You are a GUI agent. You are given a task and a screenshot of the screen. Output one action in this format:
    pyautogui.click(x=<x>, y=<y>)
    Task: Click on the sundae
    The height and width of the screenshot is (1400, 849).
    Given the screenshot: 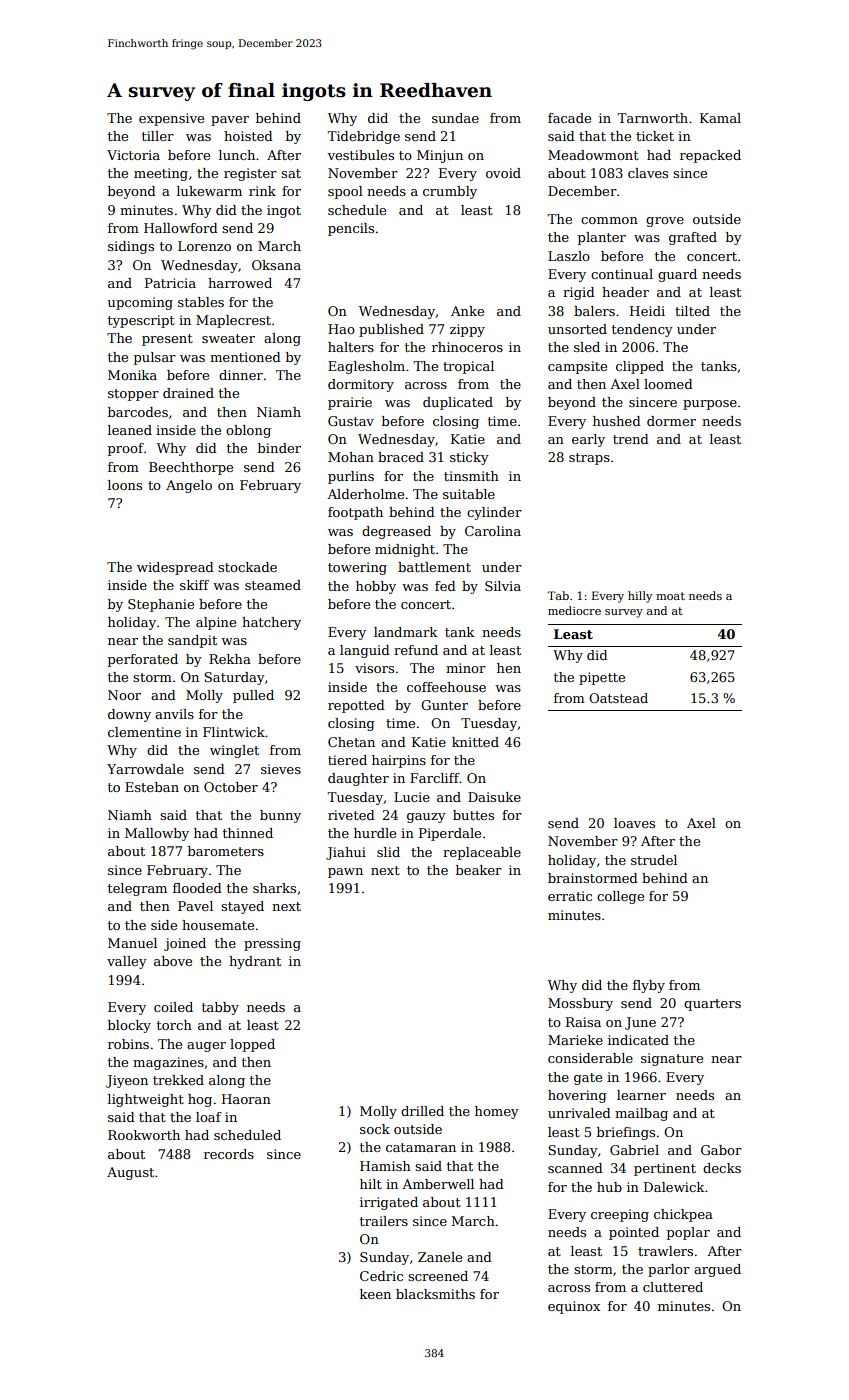 What is the action you would take?
    pyautogui.click(x=455, y=118)
